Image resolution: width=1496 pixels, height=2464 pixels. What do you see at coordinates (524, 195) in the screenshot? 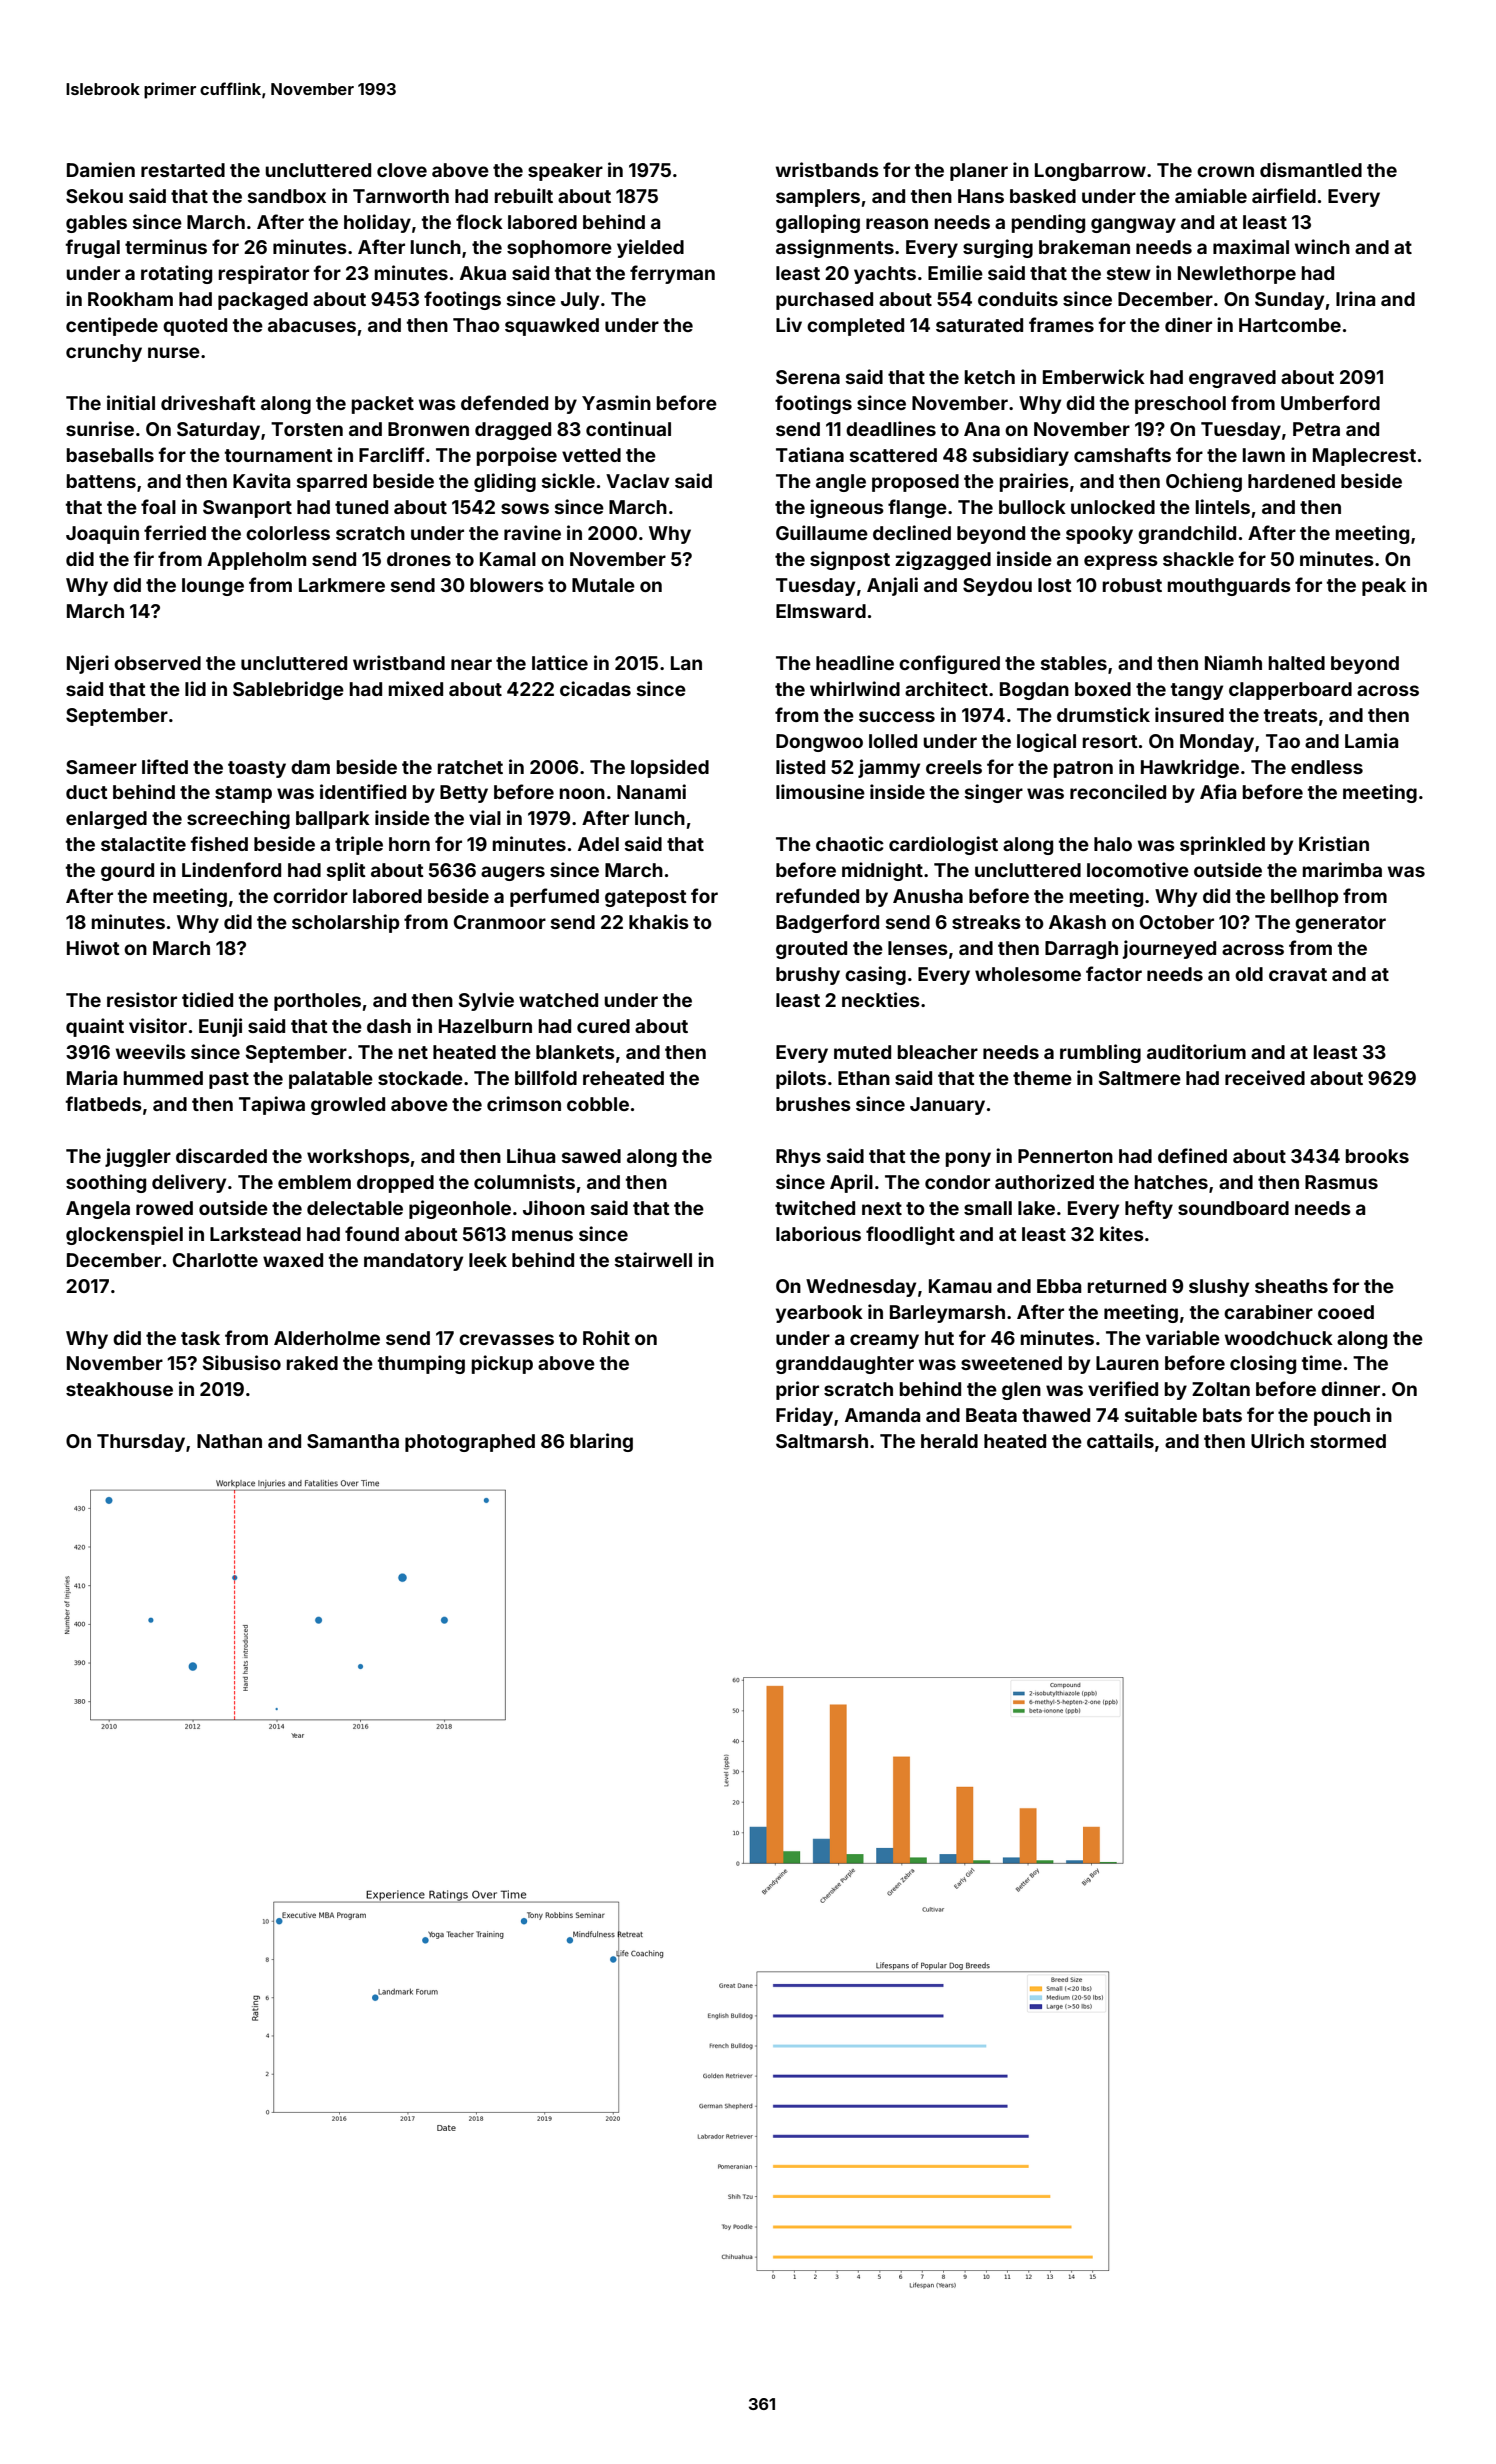
I see `rebuilt` at bounding box center [524, 195].
